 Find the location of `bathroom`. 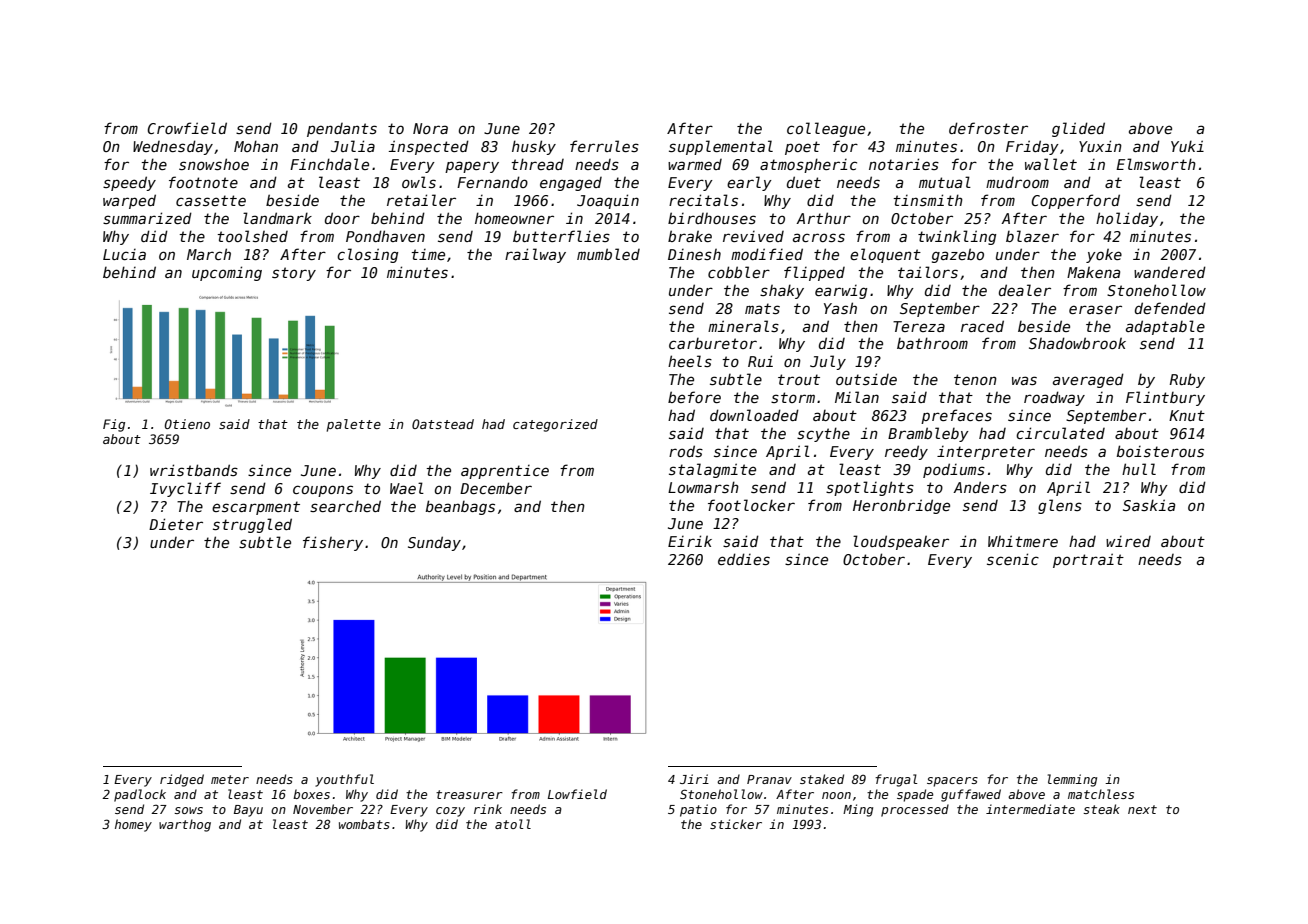

bathroom is located at coordinates (932, 343).
